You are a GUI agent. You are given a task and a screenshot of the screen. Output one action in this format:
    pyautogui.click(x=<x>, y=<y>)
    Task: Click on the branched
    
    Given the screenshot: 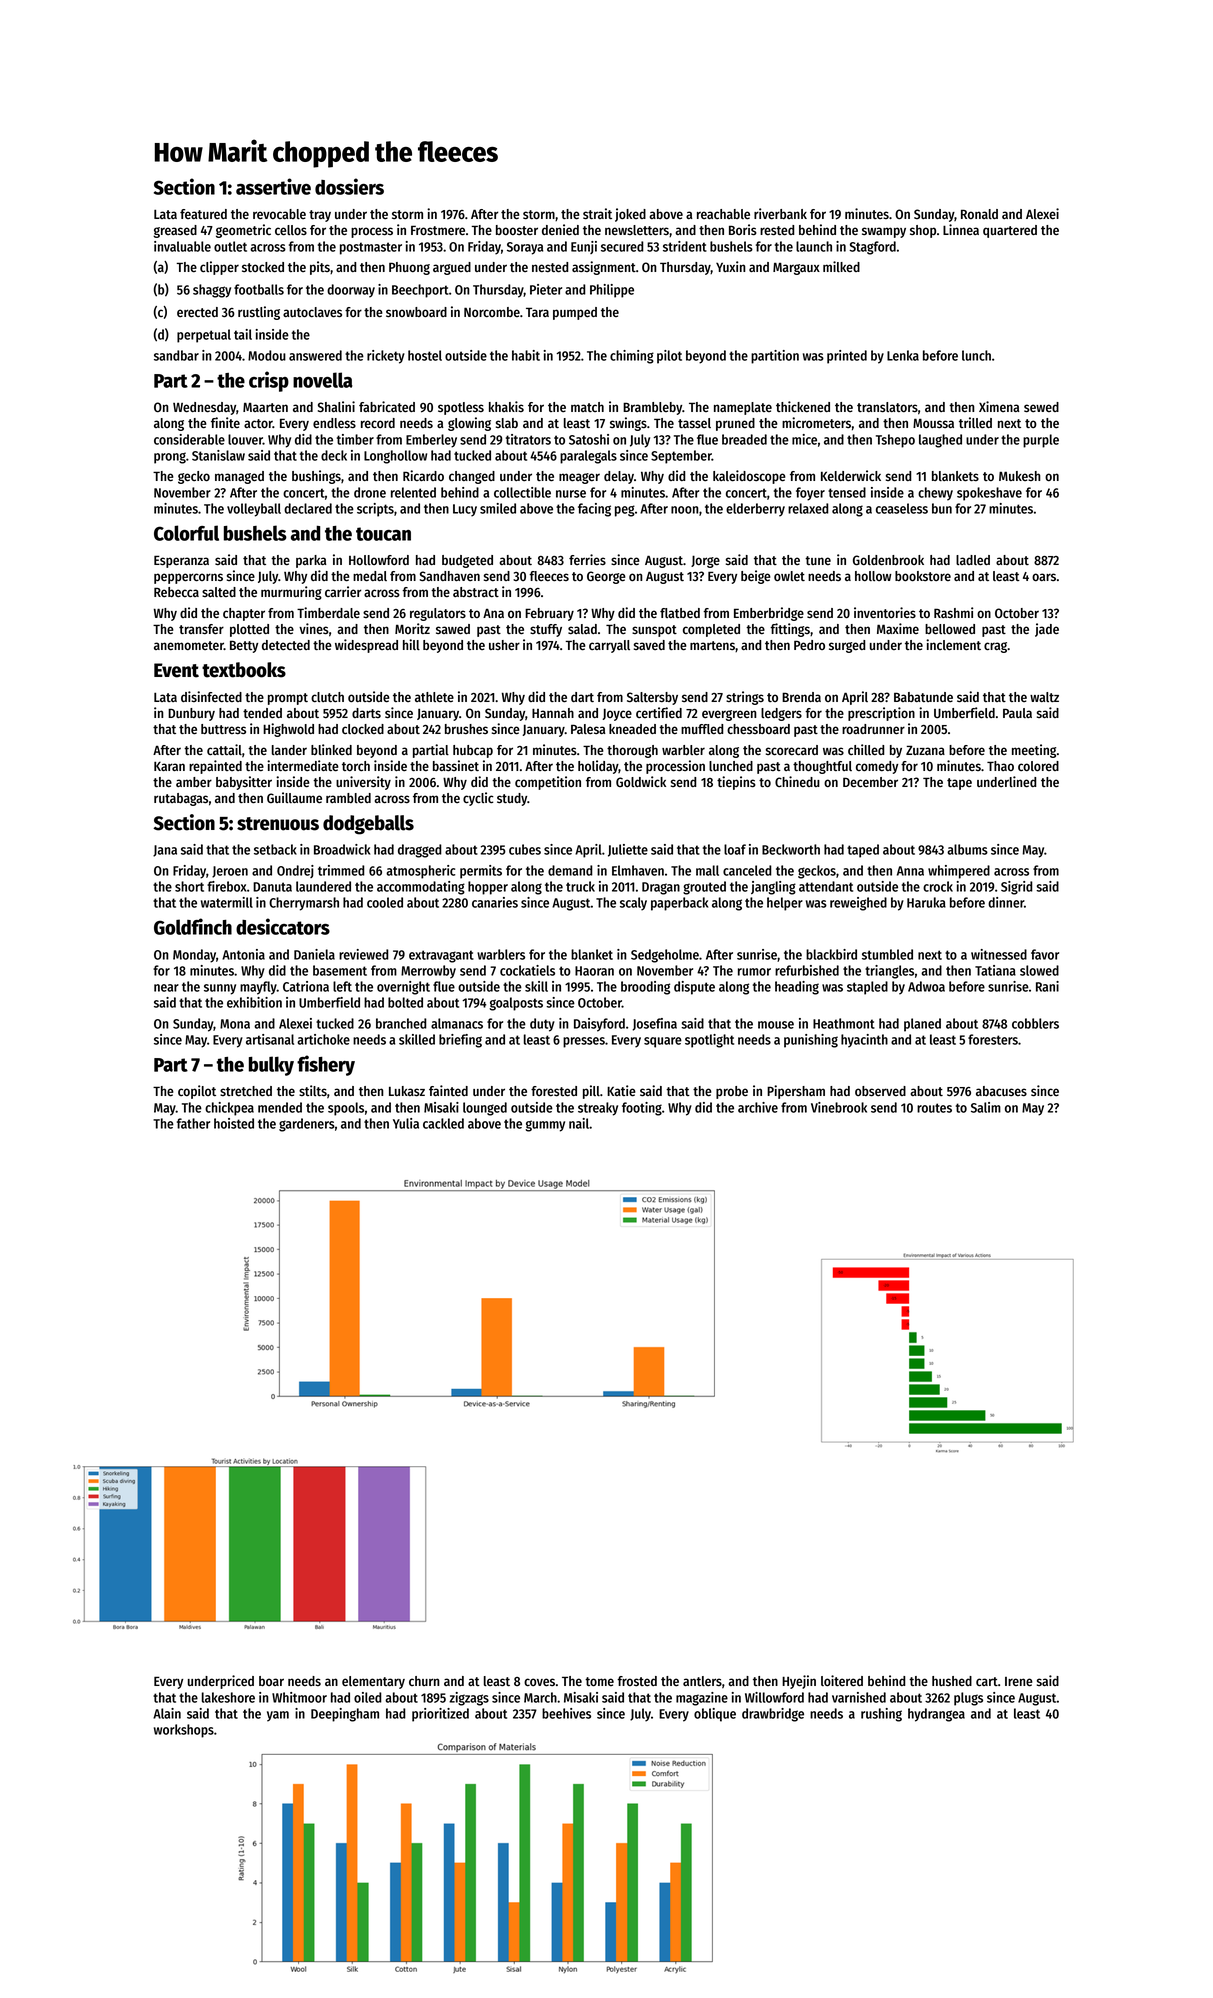 What is the action you would take?
    pyautogui.click(x=401, y=1023)
